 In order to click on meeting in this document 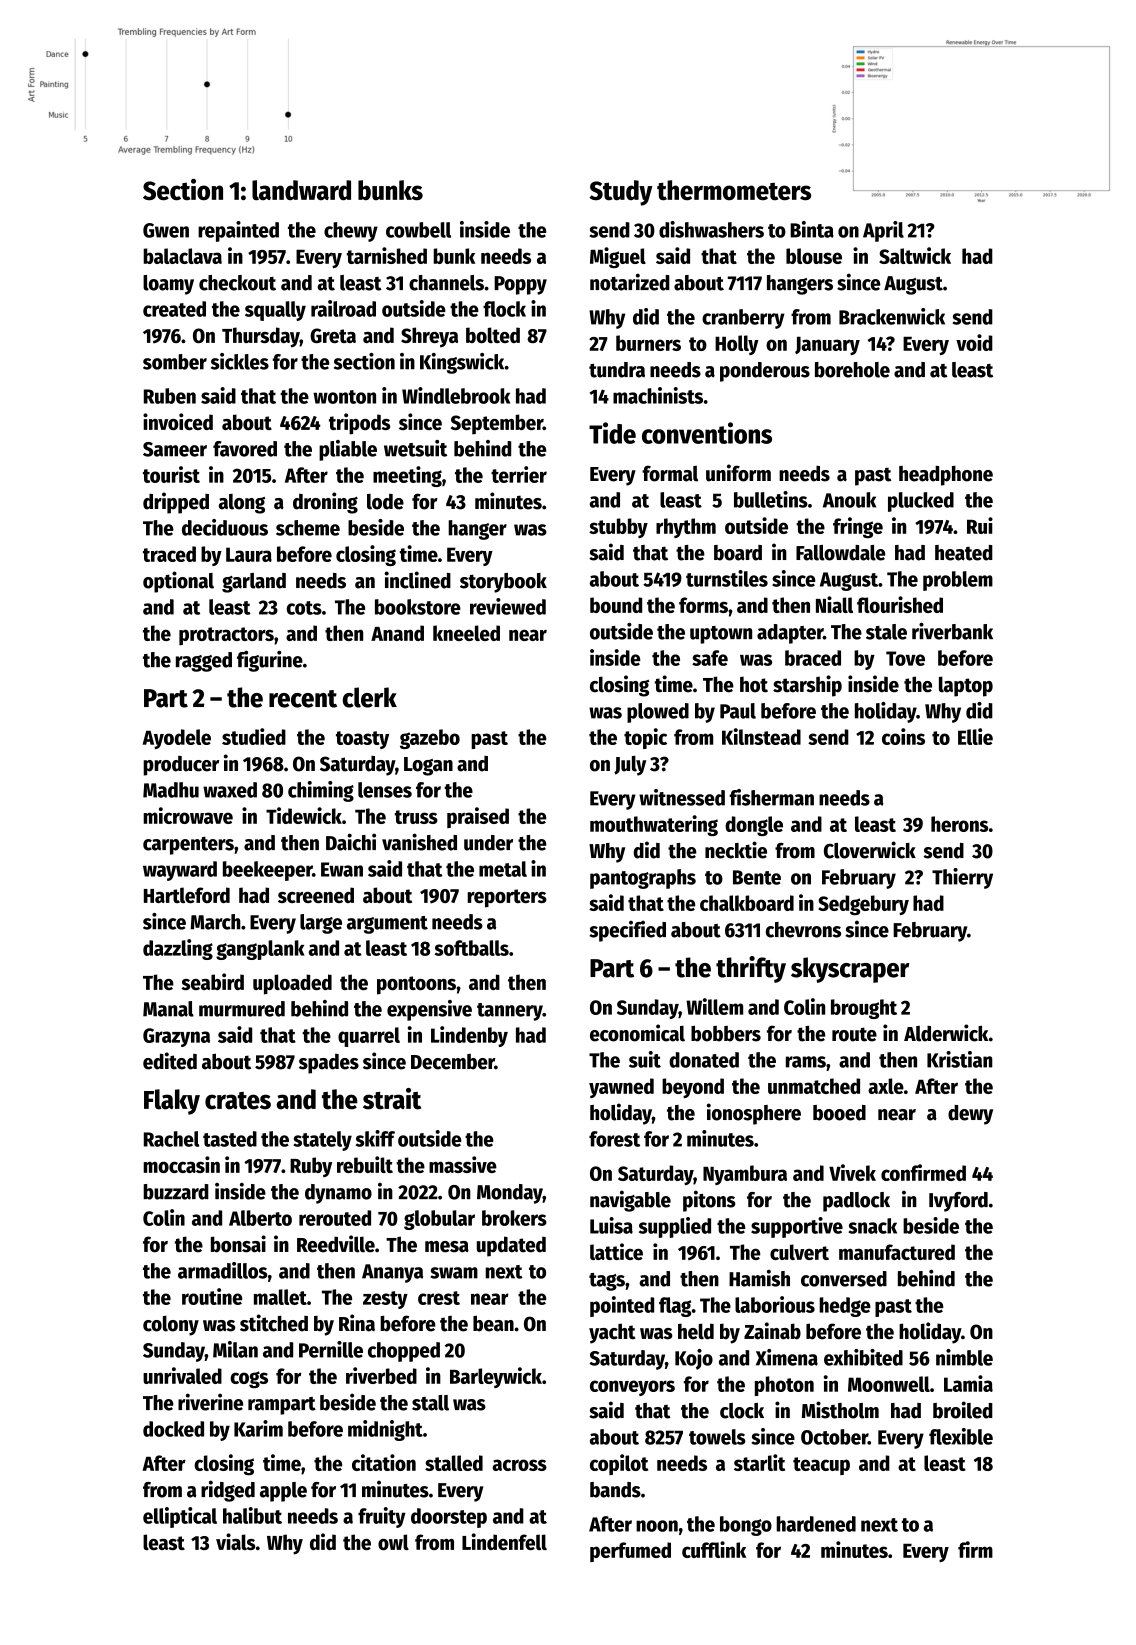, I will do `click(407, 476)`.
